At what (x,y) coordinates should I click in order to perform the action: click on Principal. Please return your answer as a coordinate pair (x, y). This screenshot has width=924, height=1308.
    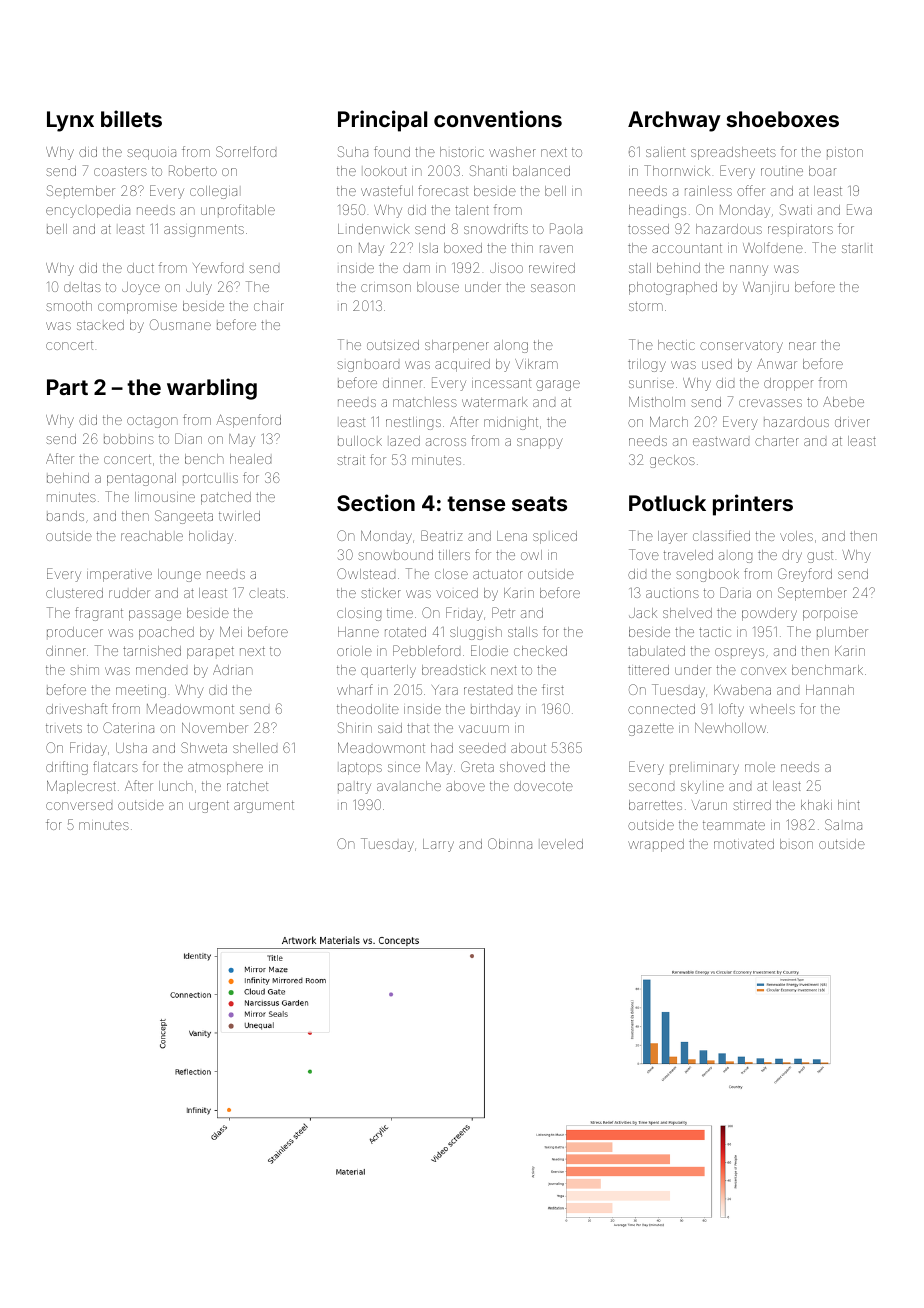
    Looking at the image, I should click on (382, 121).
